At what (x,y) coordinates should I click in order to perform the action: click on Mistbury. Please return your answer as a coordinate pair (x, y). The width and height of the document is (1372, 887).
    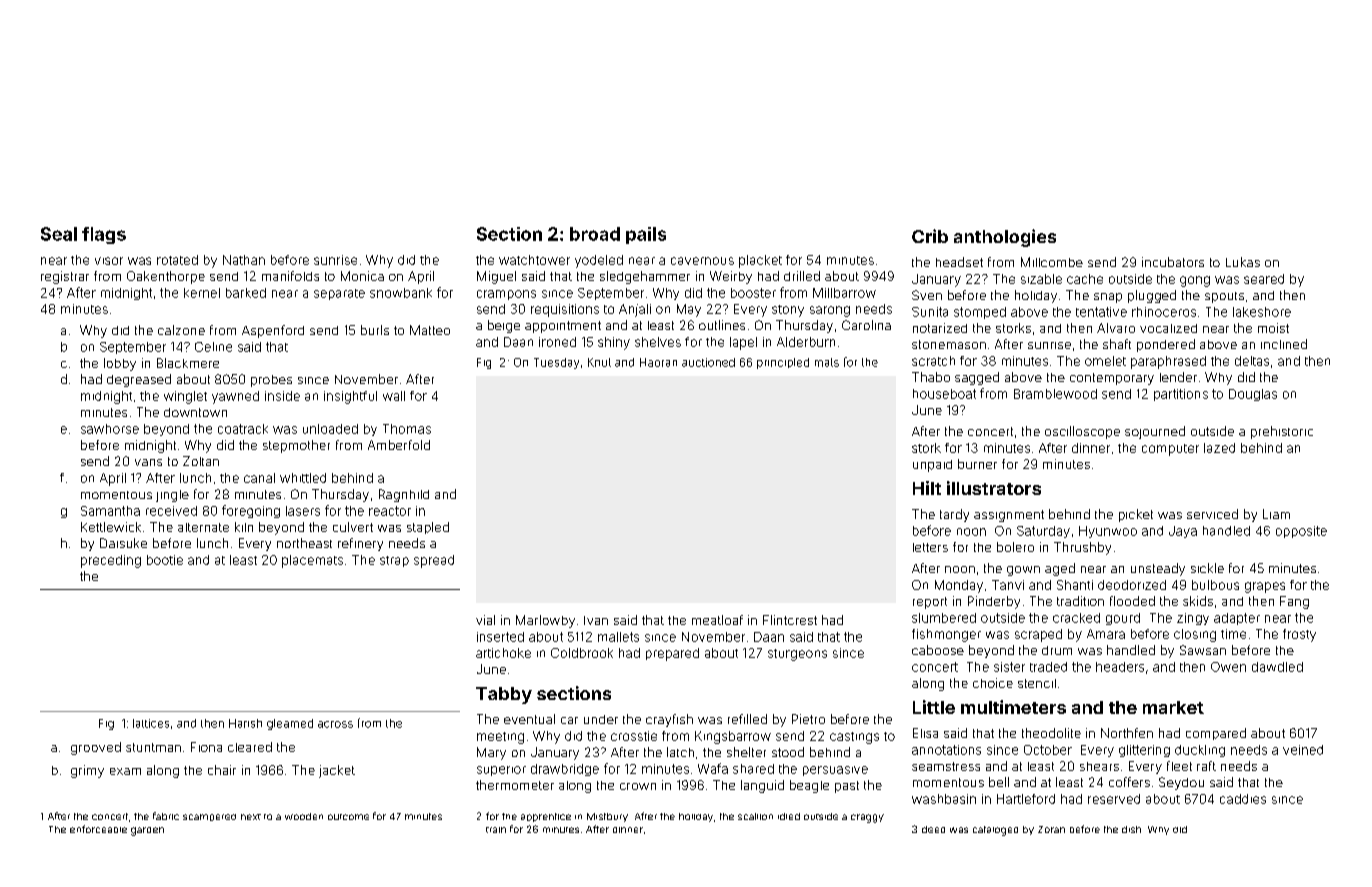
    Looking at the image, I should click on (607, 817).
